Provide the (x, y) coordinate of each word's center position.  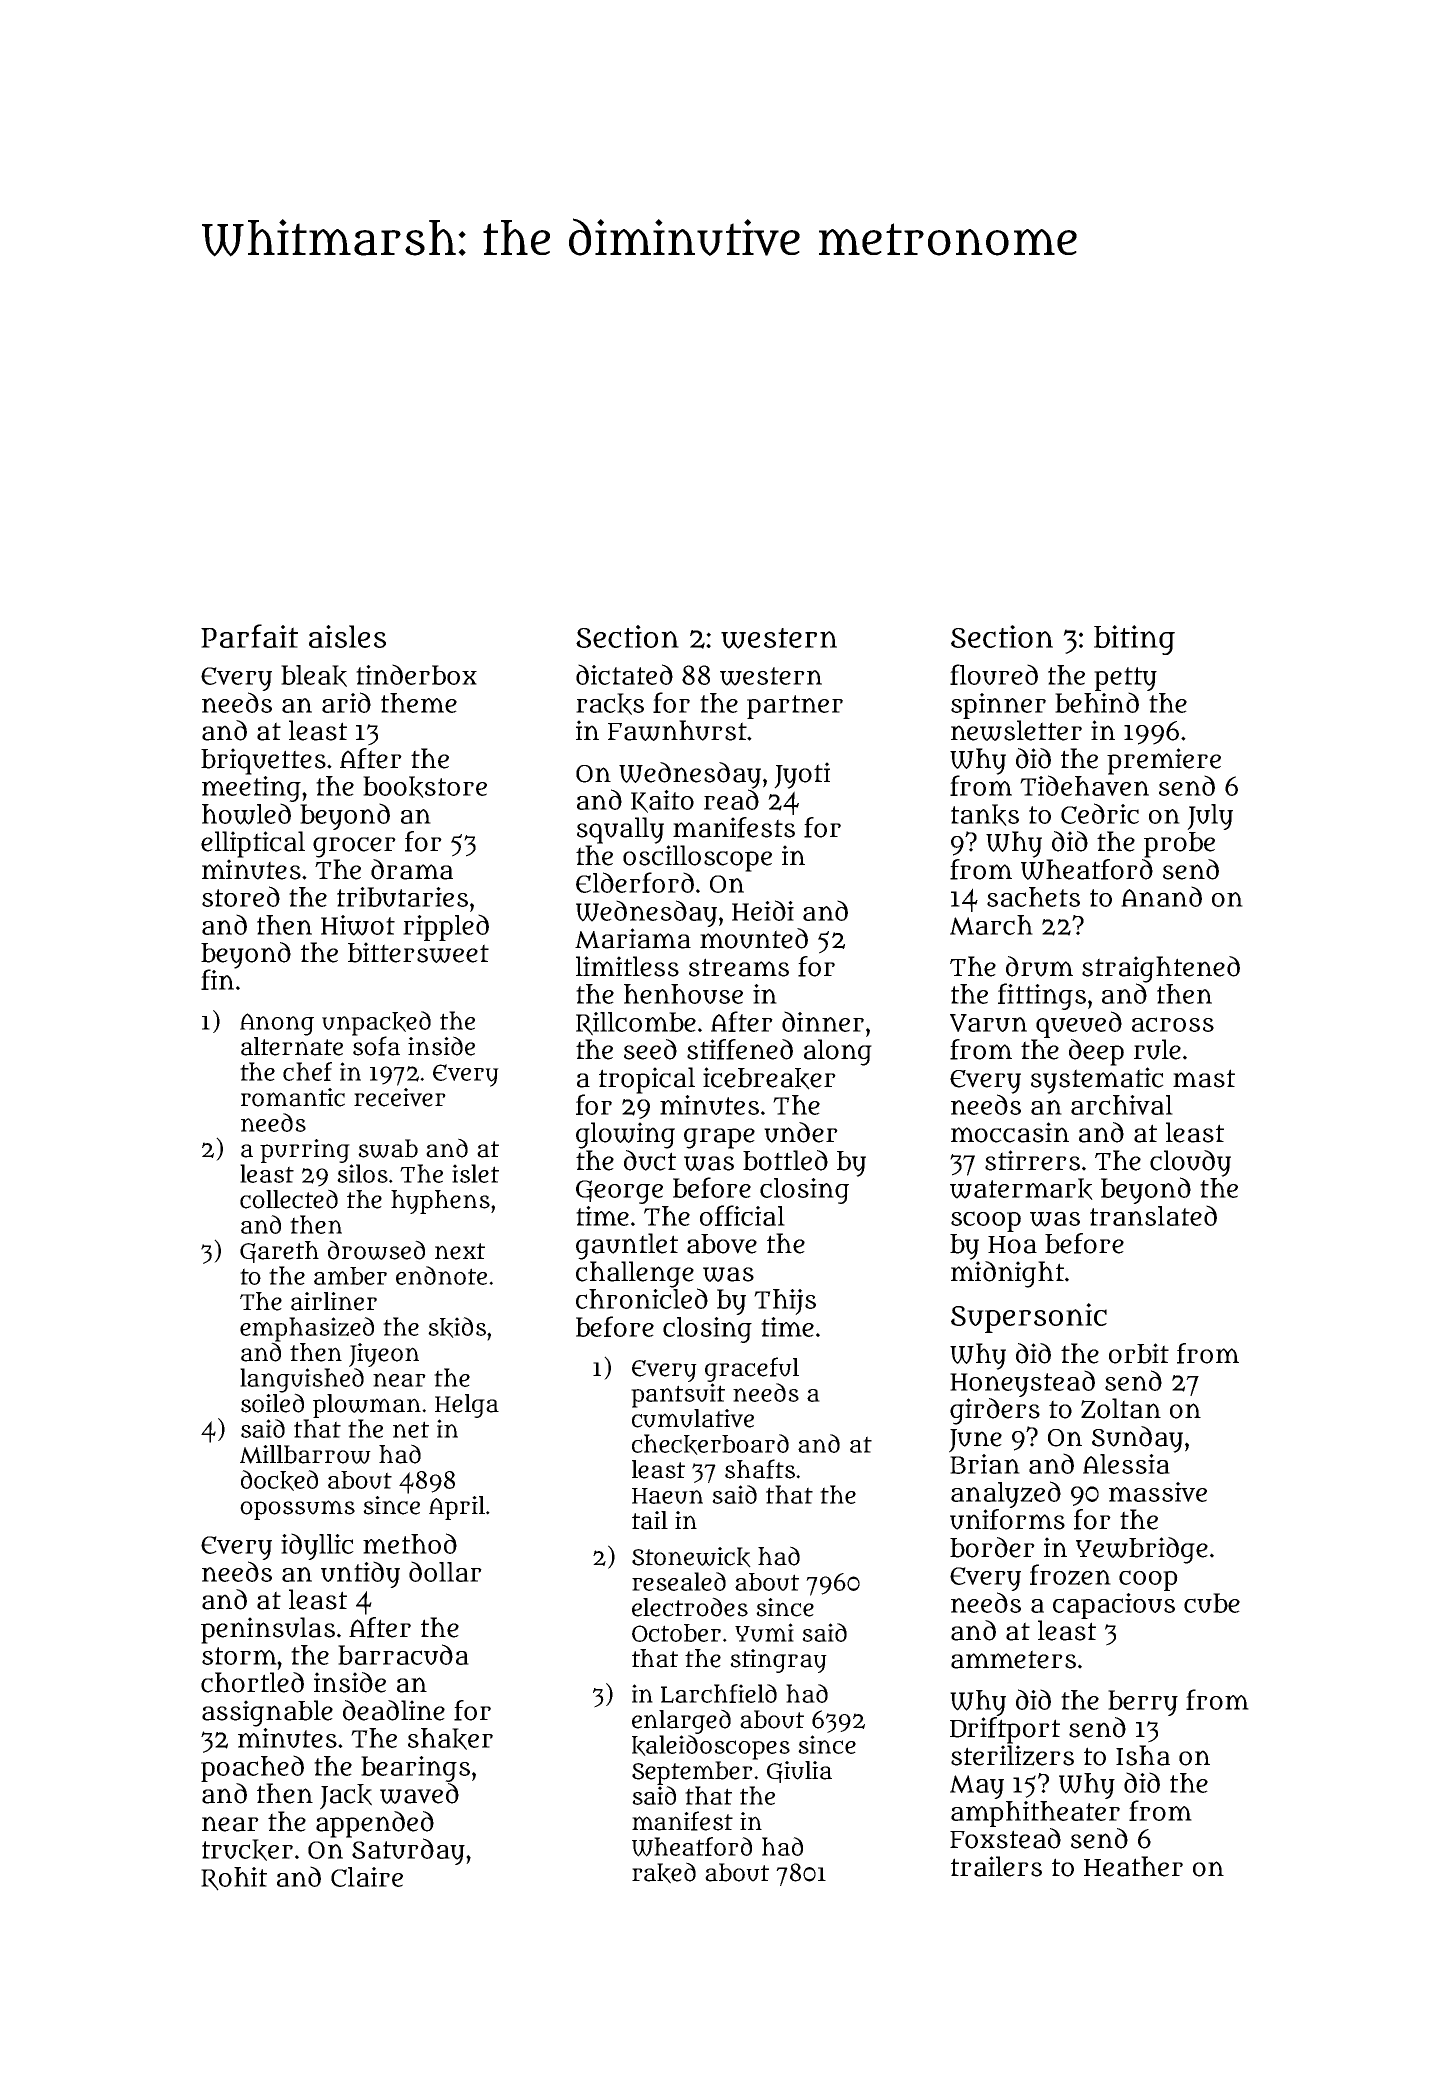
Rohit (234, 1879)
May (977, 1787)
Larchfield (719, 1693)
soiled (272, 1403)
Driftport (1005, 1730)
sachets (1033, 897)
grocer (354, 847)
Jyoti (802, 775)
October (676, 1633)
